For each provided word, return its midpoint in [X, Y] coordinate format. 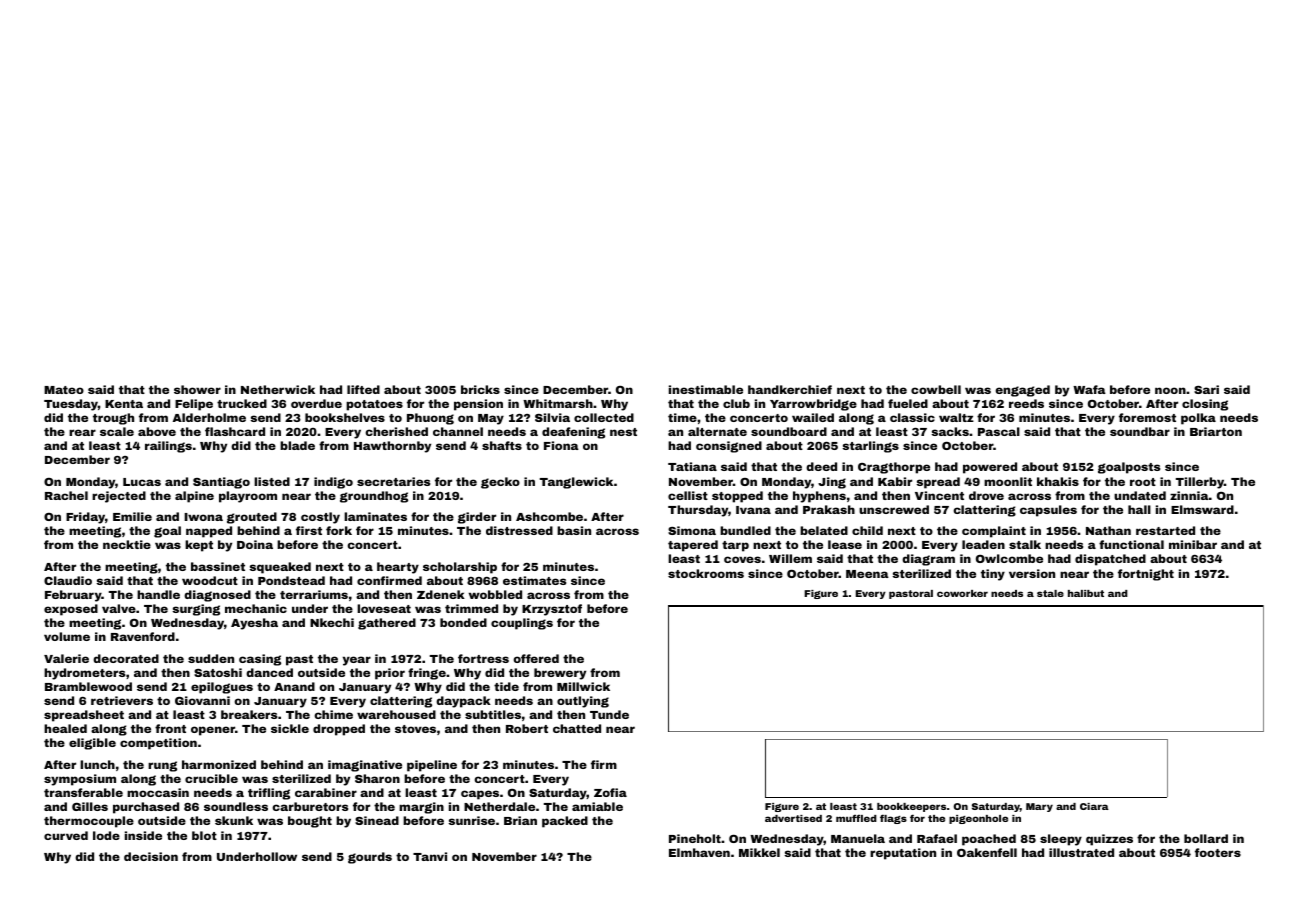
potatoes [374, 405]
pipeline [432, 766]
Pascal [999, 431]
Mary [1039, 807]
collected [604, 417]
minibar [1193, 544]
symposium [80, 780]
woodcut [210, 580]
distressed [519, 530]
